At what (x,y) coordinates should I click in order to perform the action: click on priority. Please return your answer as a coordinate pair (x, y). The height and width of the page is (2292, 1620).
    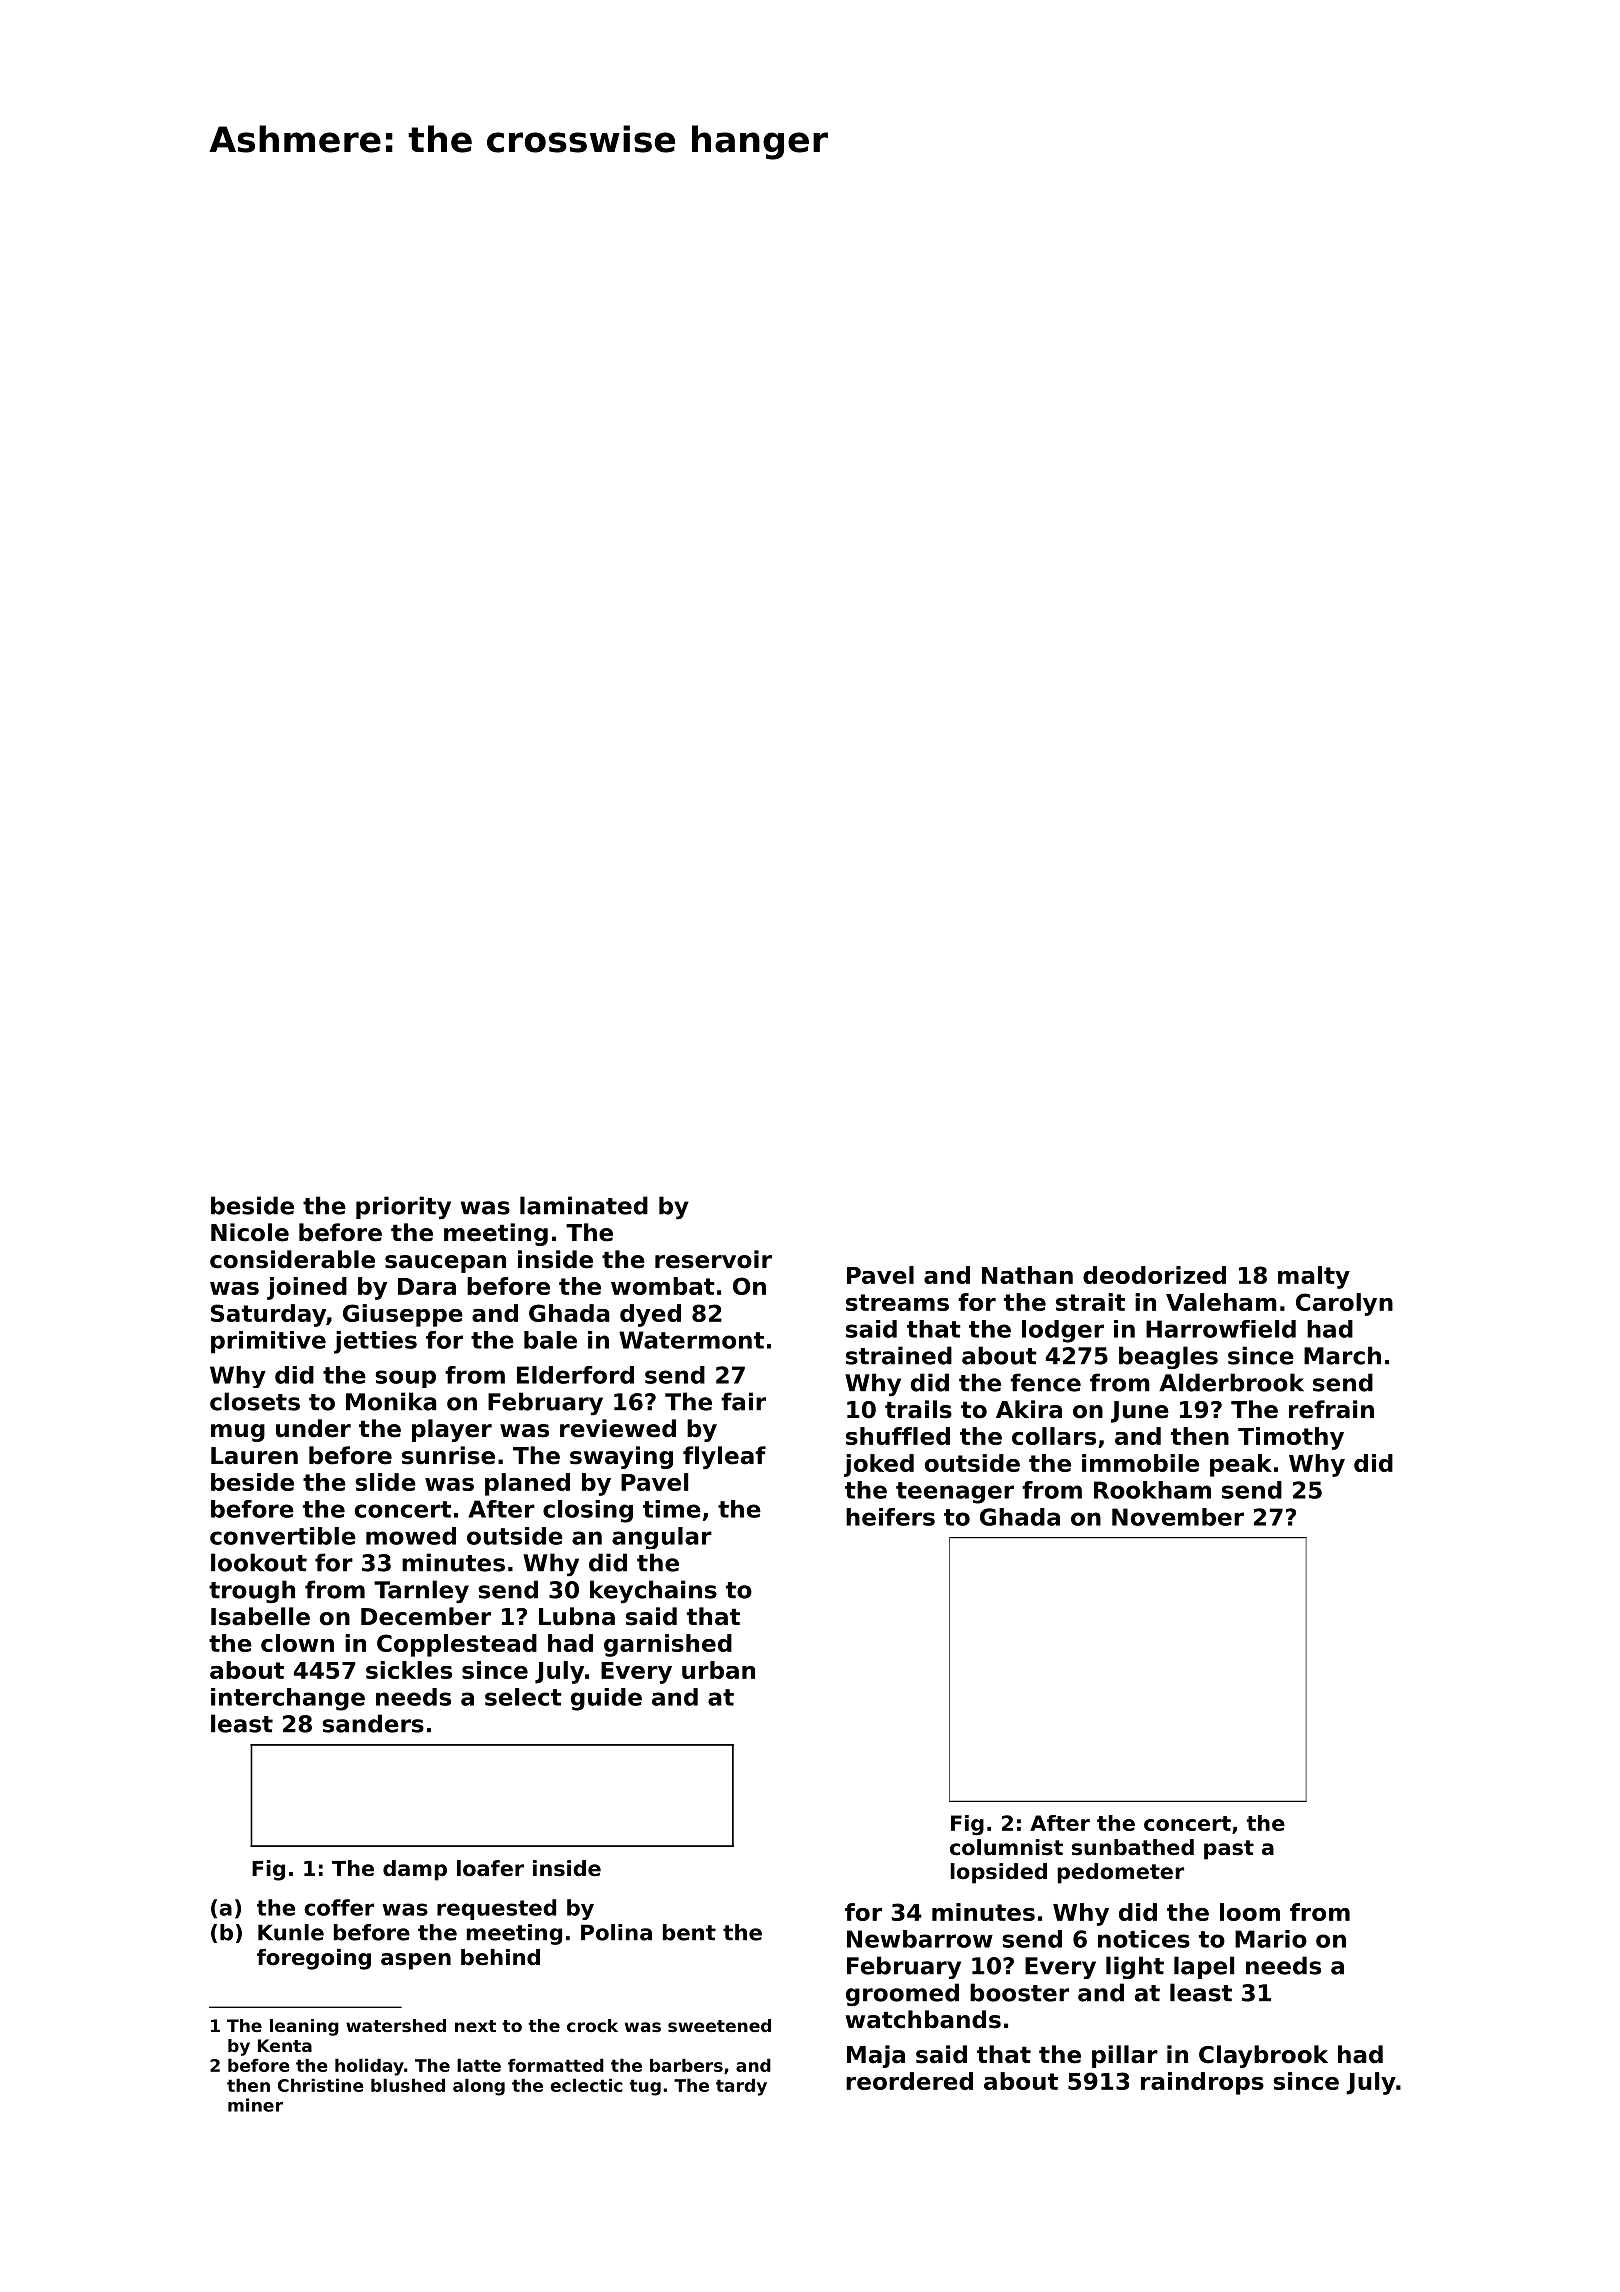
    Looking at the image, I should click on (403, 1208).
